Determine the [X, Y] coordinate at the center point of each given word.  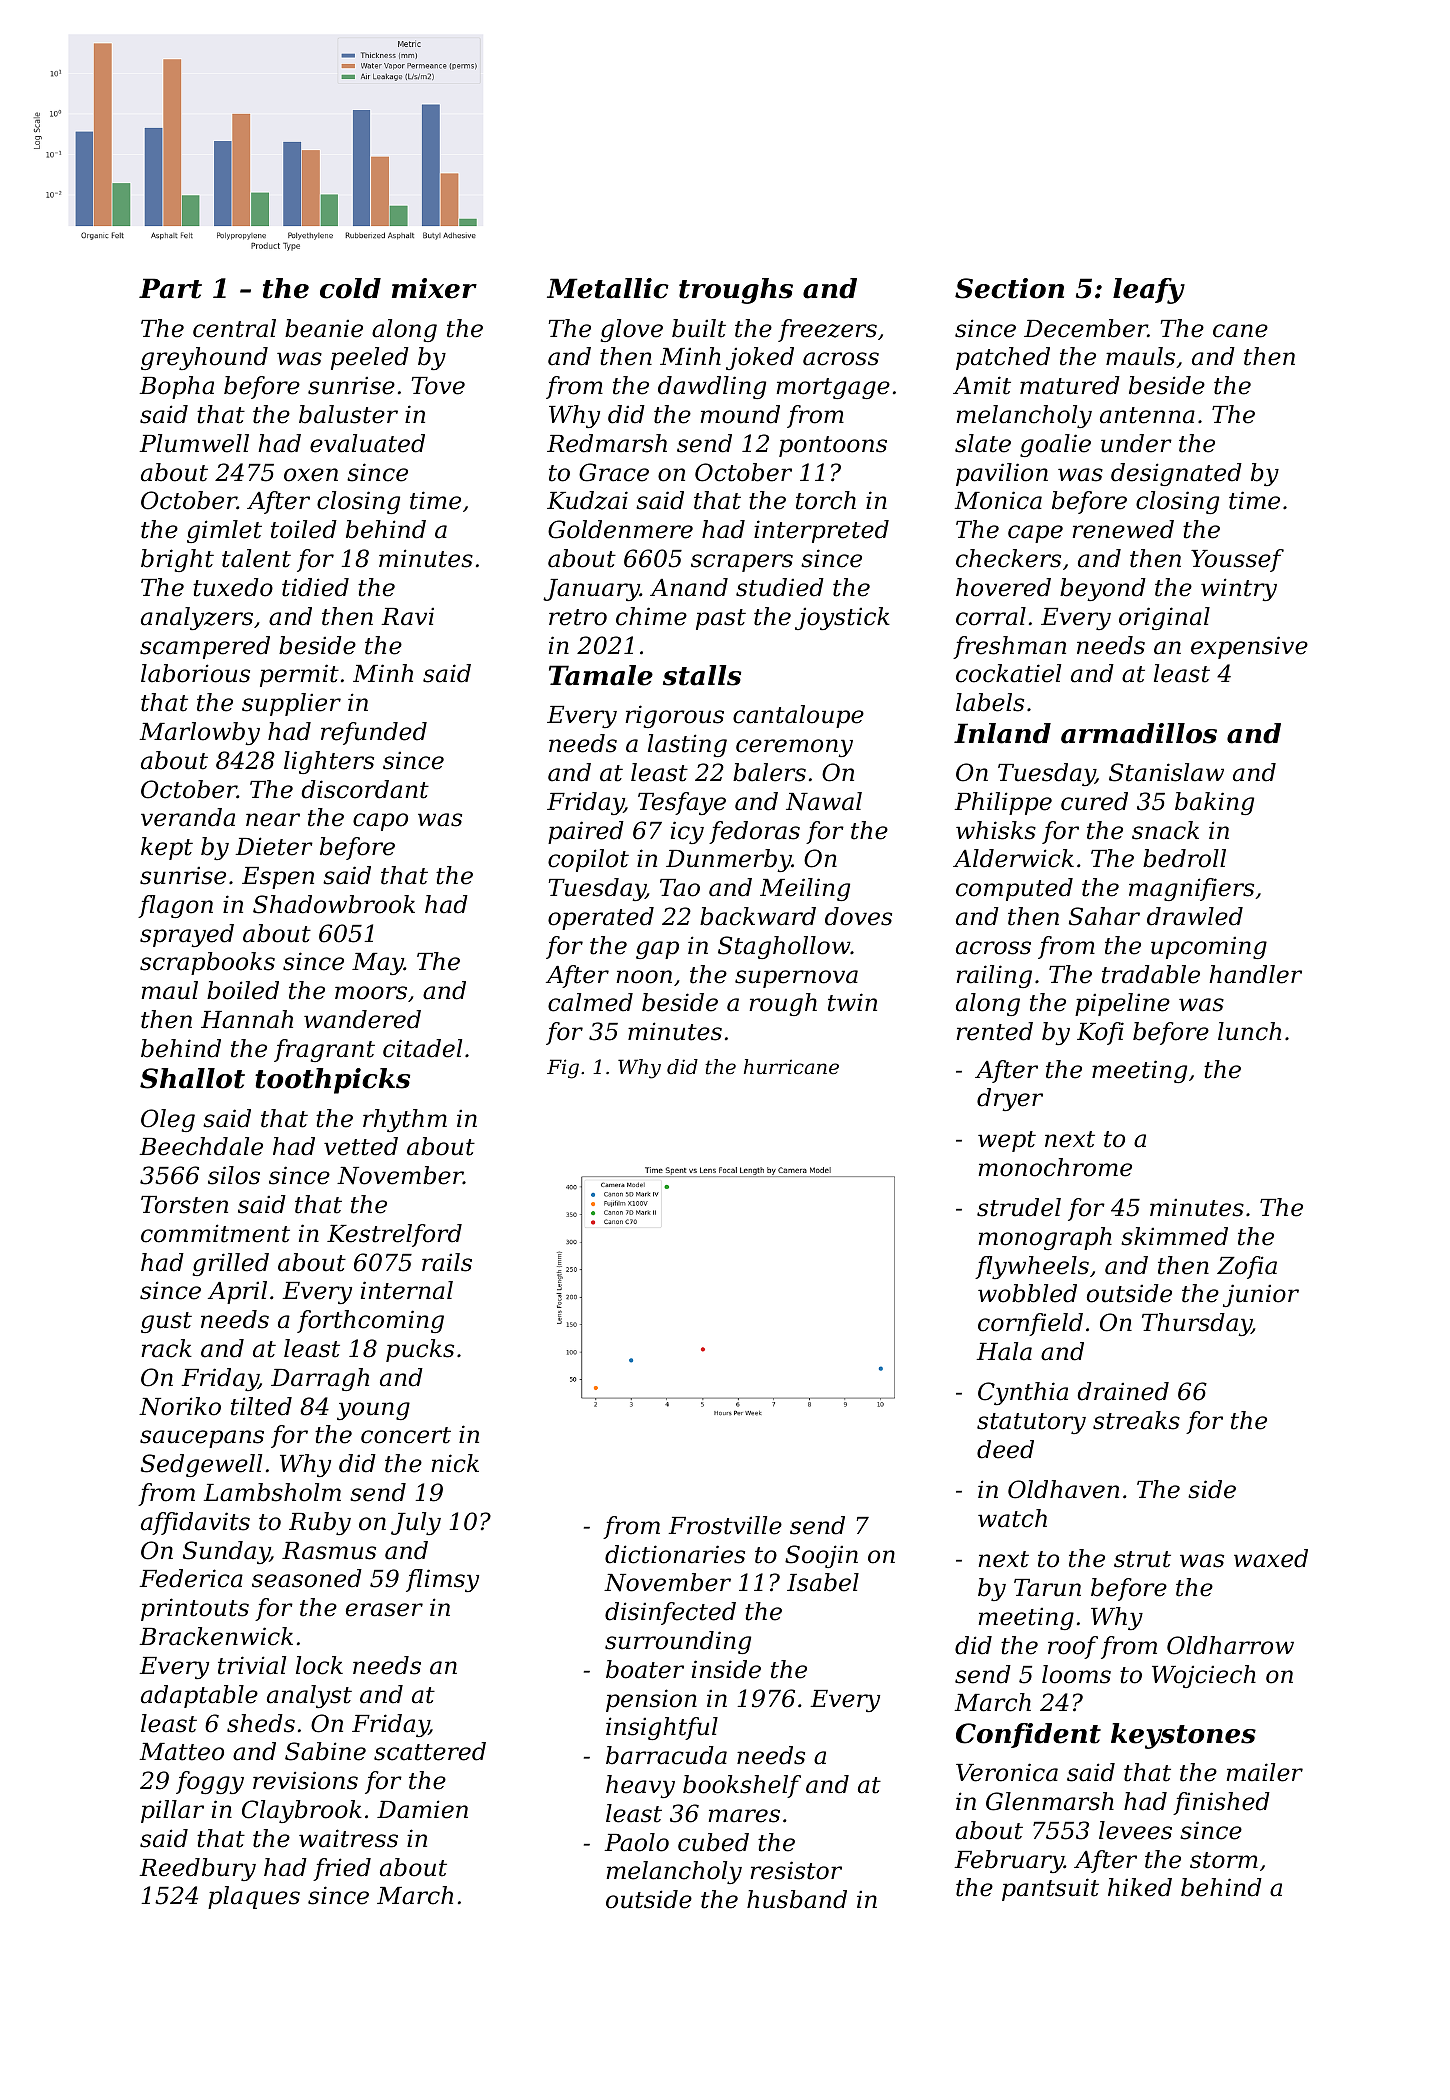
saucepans [202, 1439]
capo [380, 822]
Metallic [608, 288]
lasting [687, 745]
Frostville [725, 1525]
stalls [702, 675]
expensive [1249, 647]
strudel [1019, 1207]
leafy [1149, 291]
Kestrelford [394, 1235]
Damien [422, 1809]
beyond [1103, 589]
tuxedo [233, 587]
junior [1261, 1295]
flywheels [1032, 1267]
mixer [434, 288]
